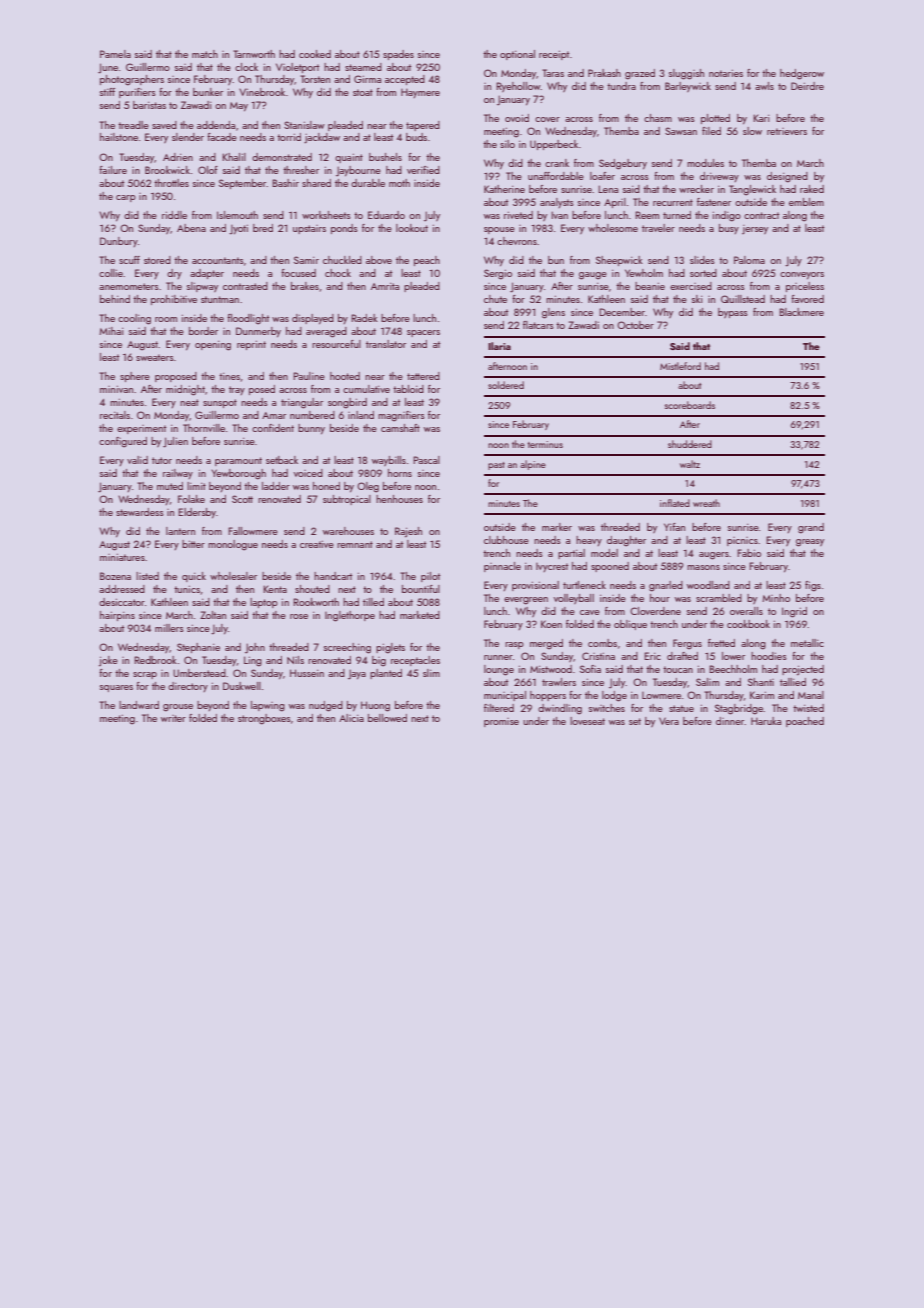 The height and width of the page is (1308, 924). What do you see at coordinates (262, 92) in the page?
I see `Vinebrook` at bounding box center [262, 92].
